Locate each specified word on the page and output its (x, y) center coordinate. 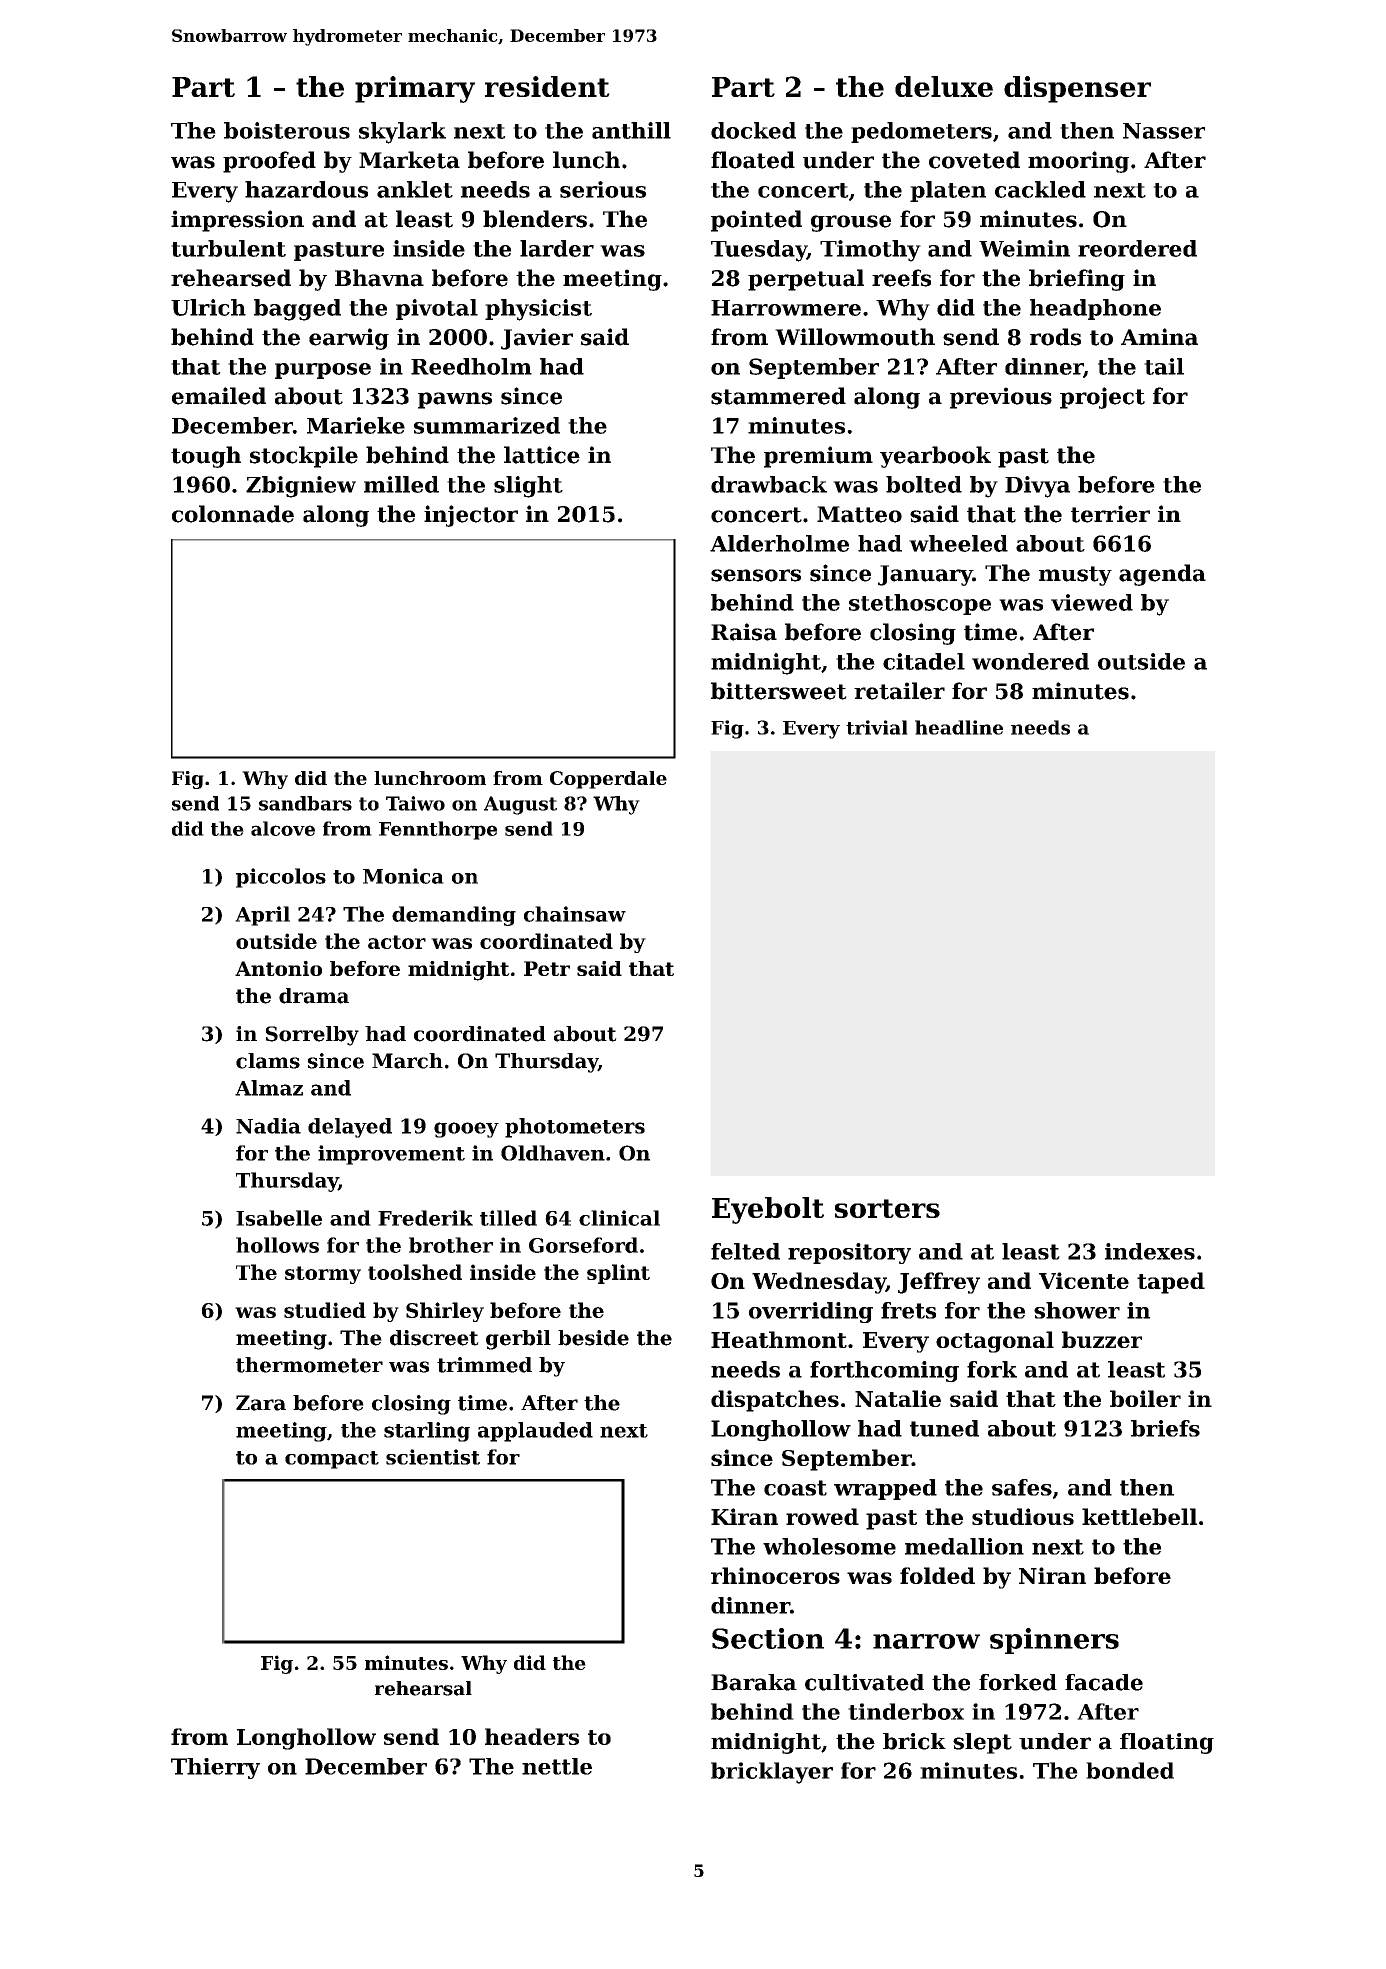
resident (547, 86)
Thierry (215, 1768)
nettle (557, 1766)
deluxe (944, 86)
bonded (1130, 1770)
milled (401, 484)
